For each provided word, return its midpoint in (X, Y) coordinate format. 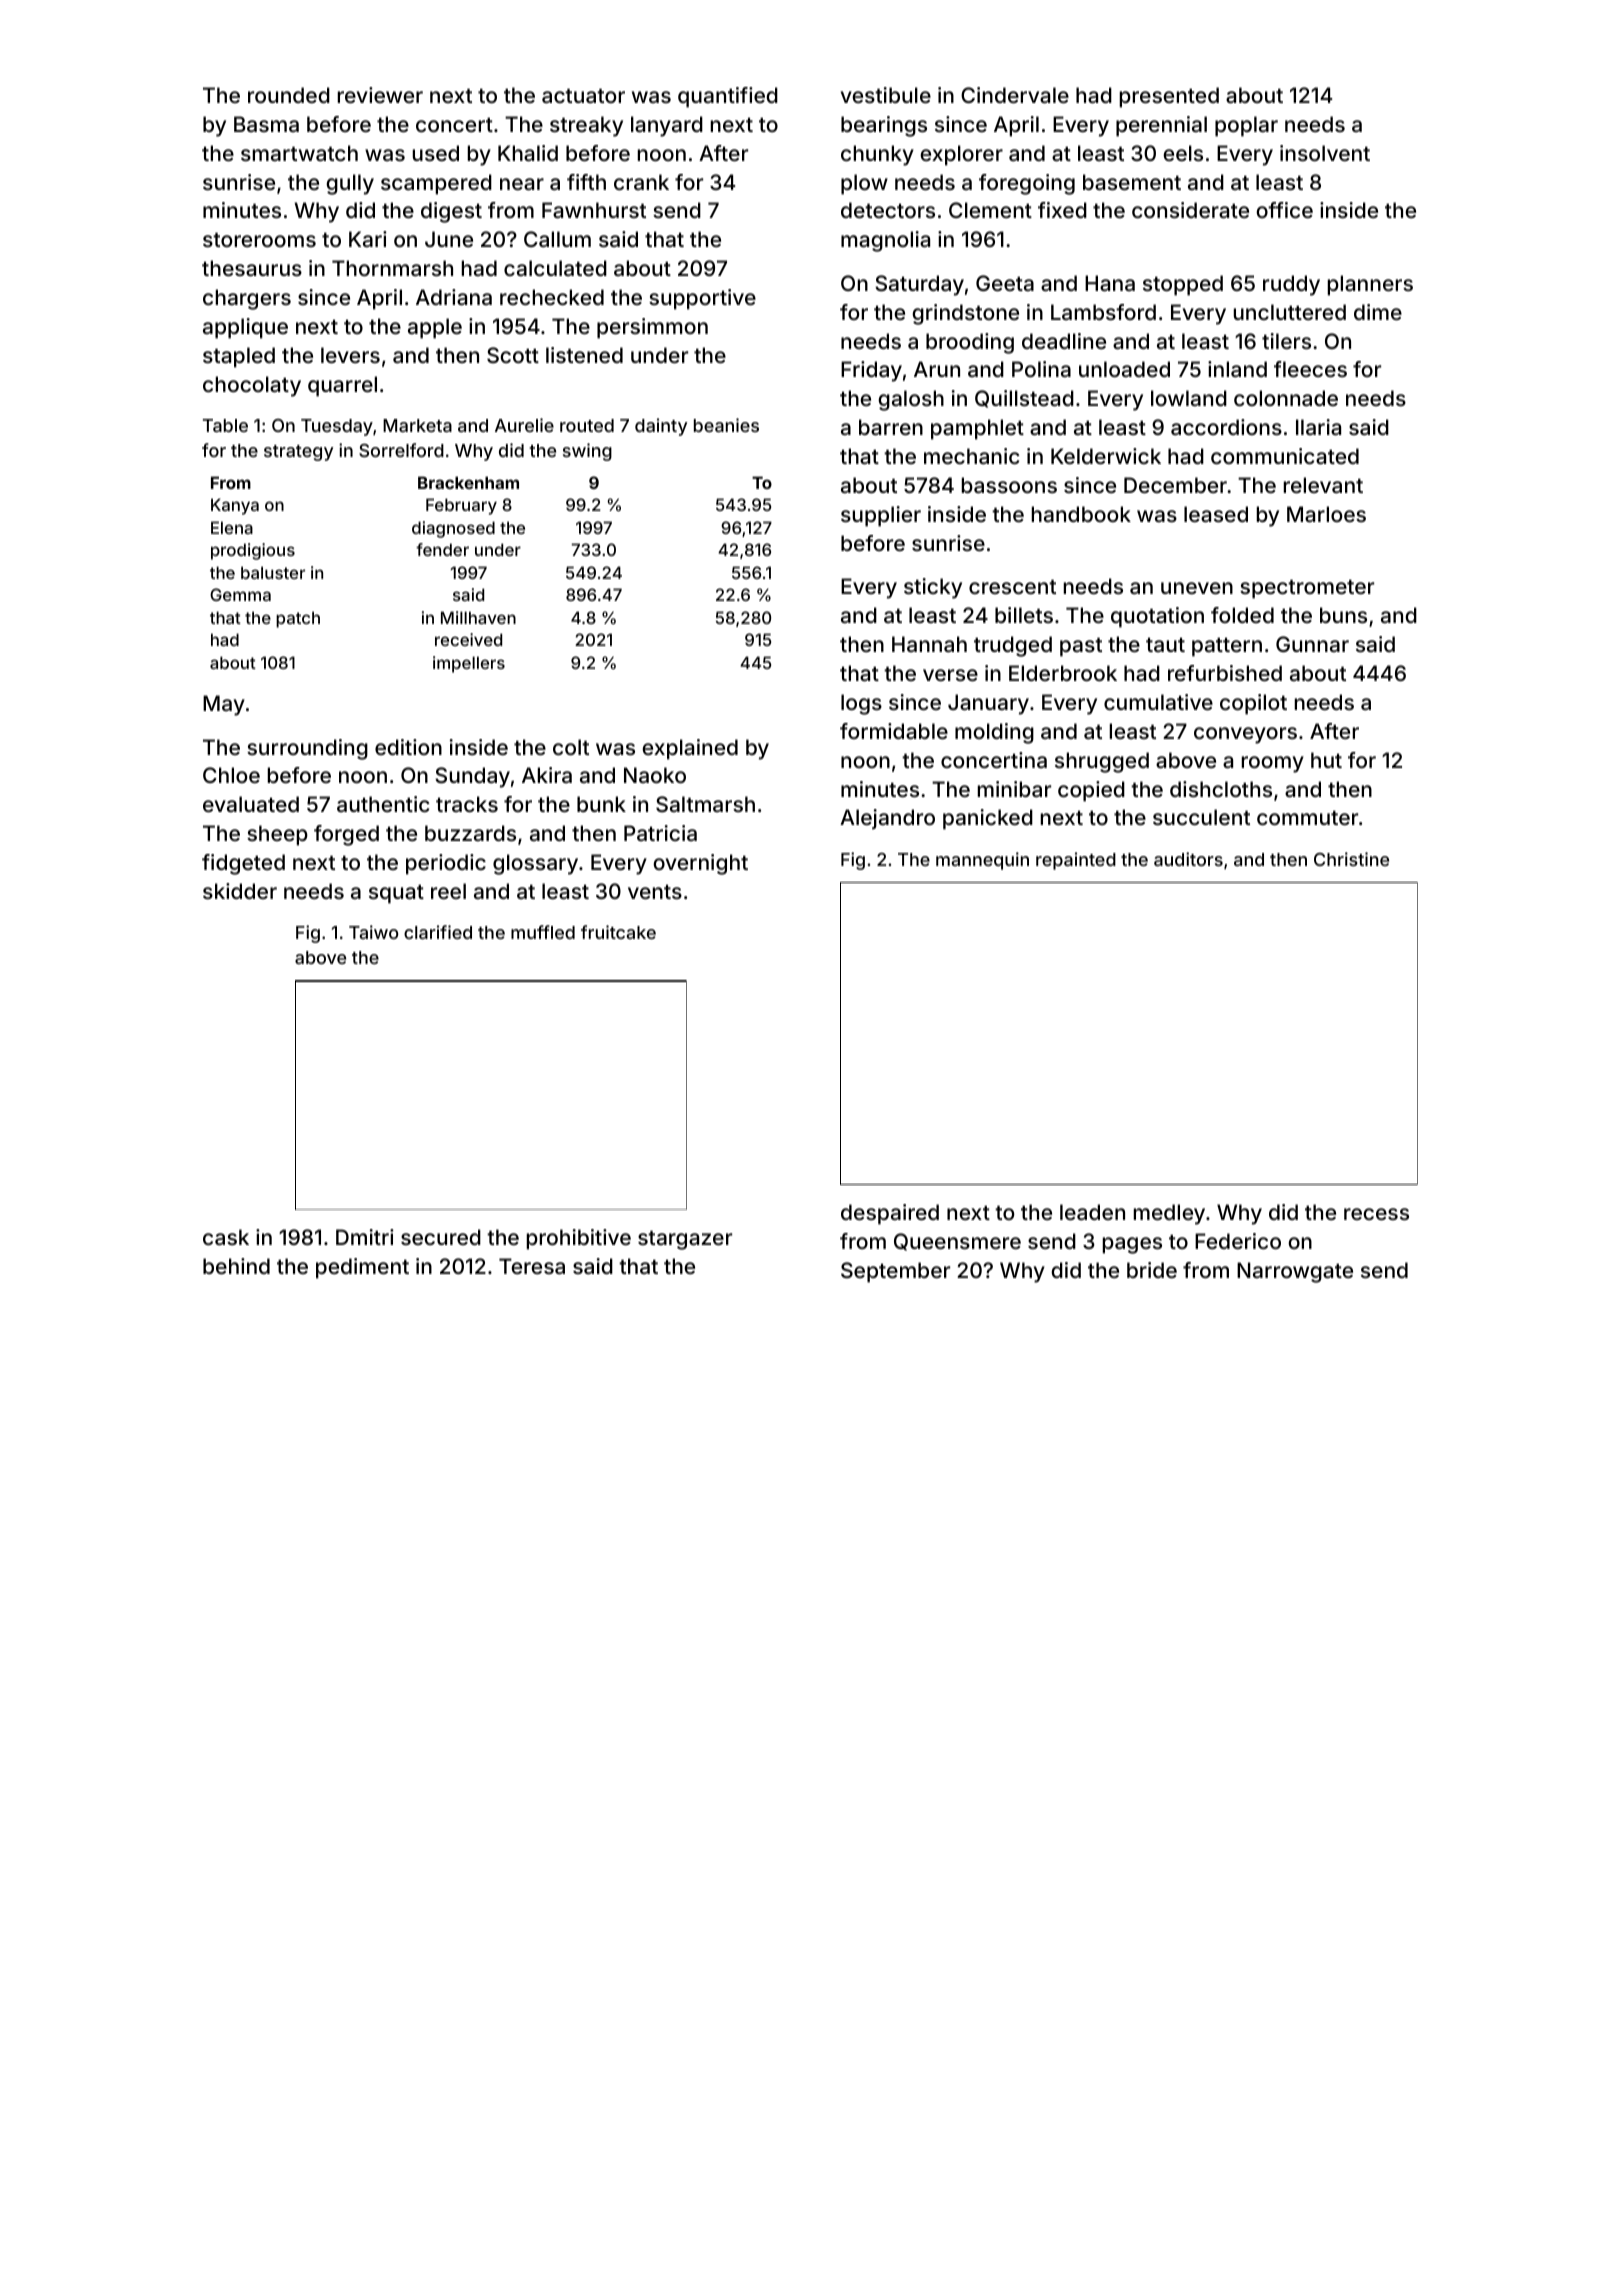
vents (655, 891)
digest (451, 212)
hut (1326, 760)
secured (441, 1237)
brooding (970, 343)
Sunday (472, 777)
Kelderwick (1106, 456)
